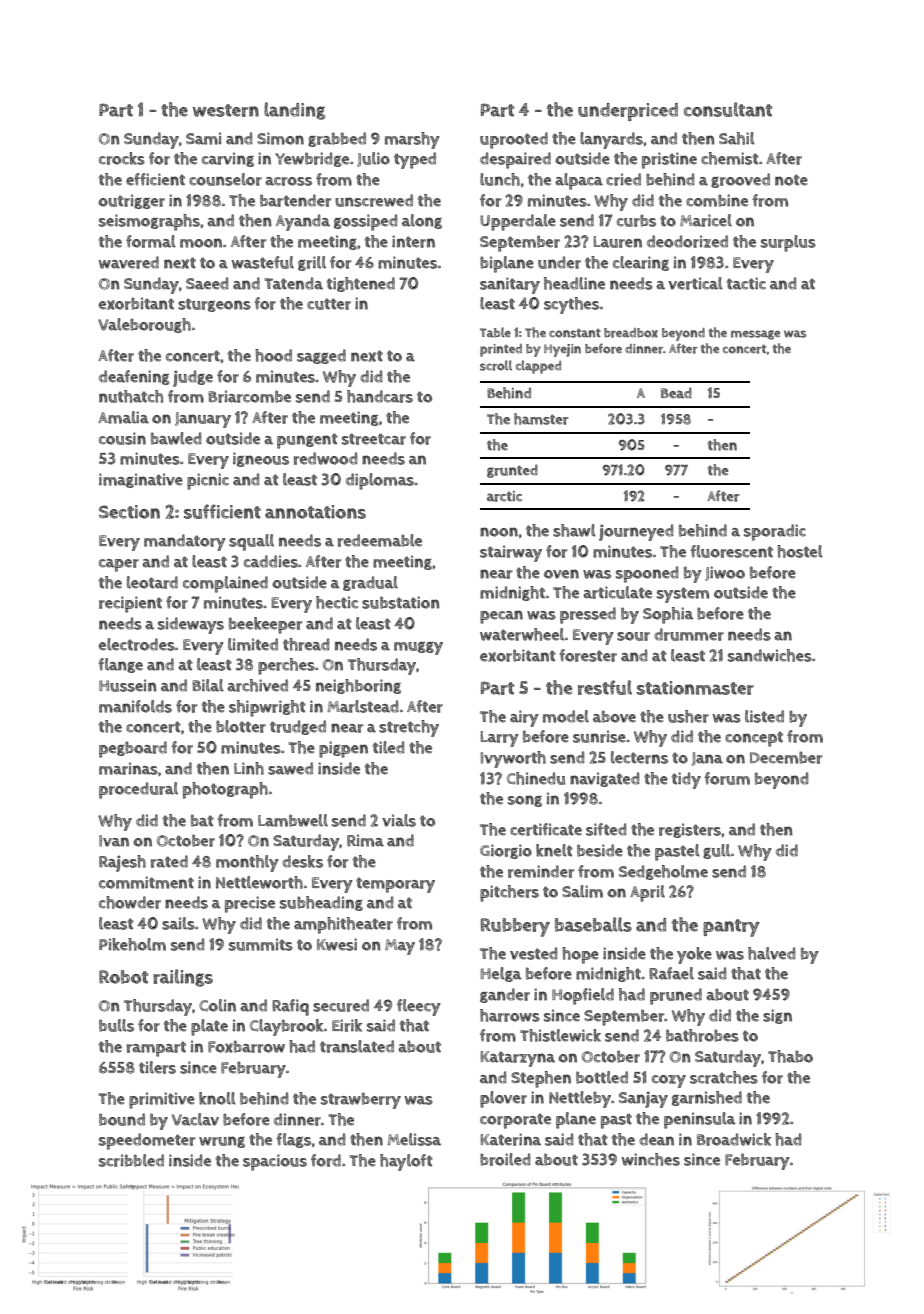 Image resolution: width=924 pixels, height=1314 pixels. What do you see at coordinates (217, 1005) in the document?
I see `Colin` at bounding box center [217, 1005].
